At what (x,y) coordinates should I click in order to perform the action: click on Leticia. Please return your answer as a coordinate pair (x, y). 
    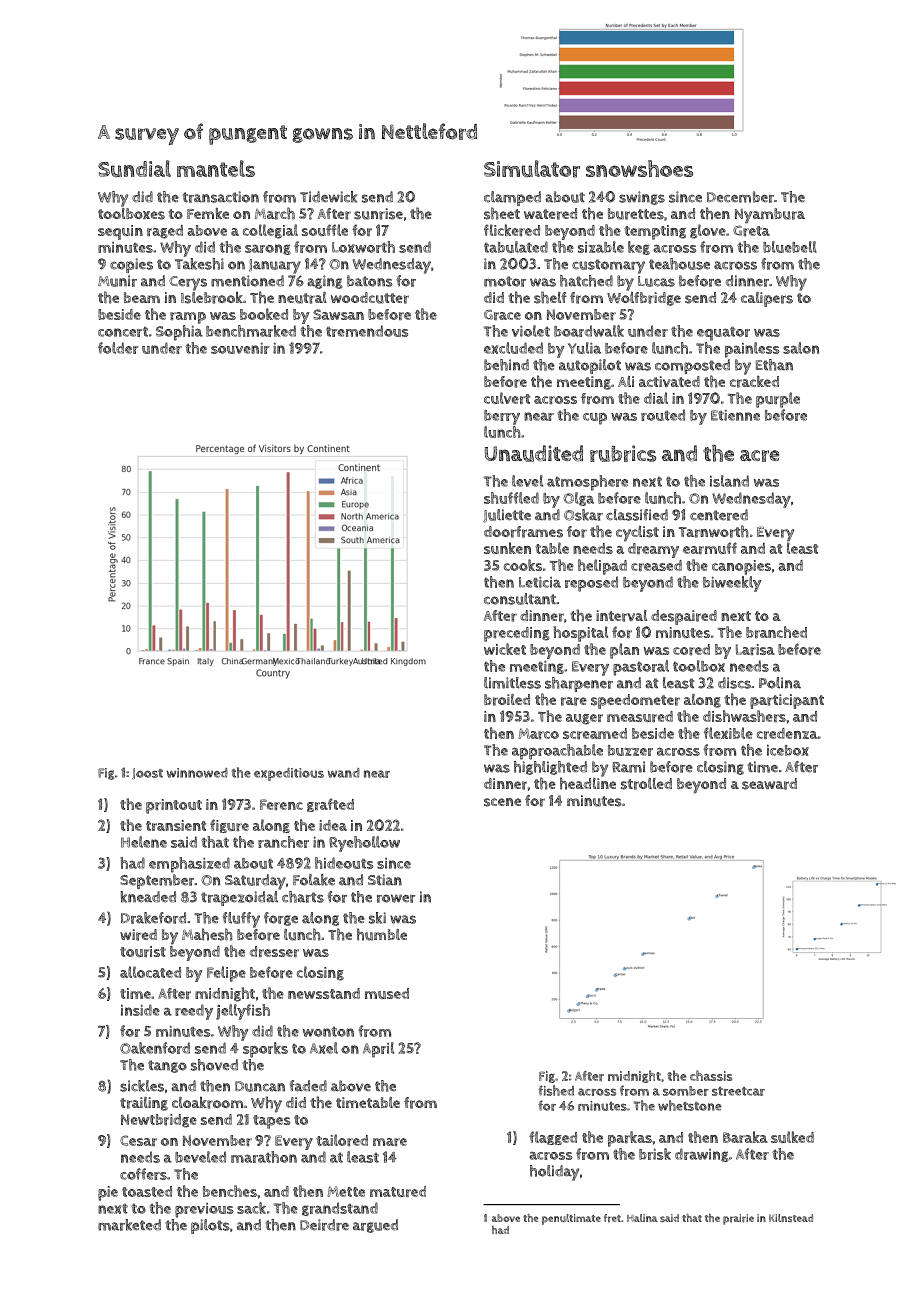
    Looking at the image, I should click on (540, 582).
